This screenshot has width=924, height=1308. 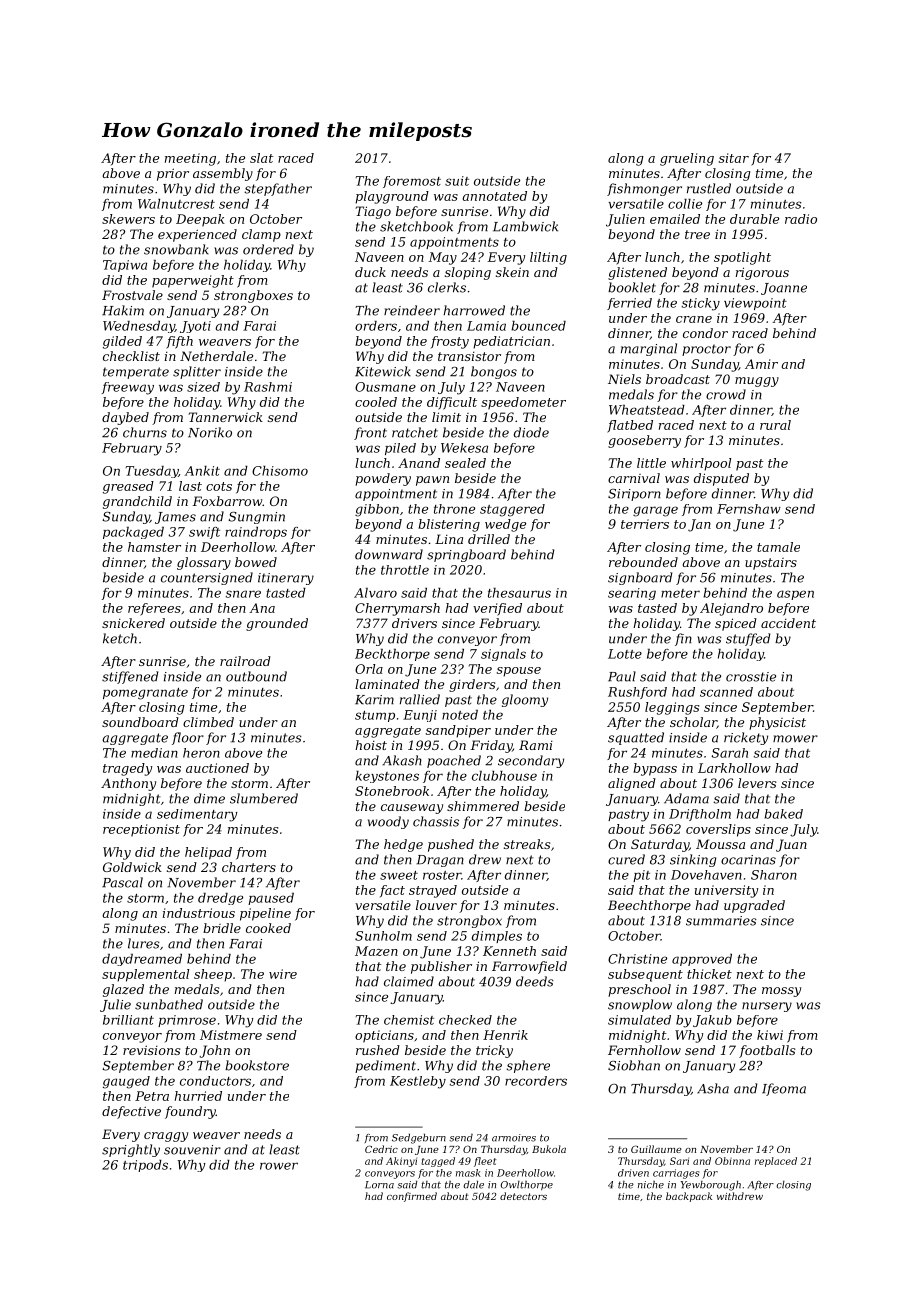 I want to click on railroad, so click(x=245, y=661).
